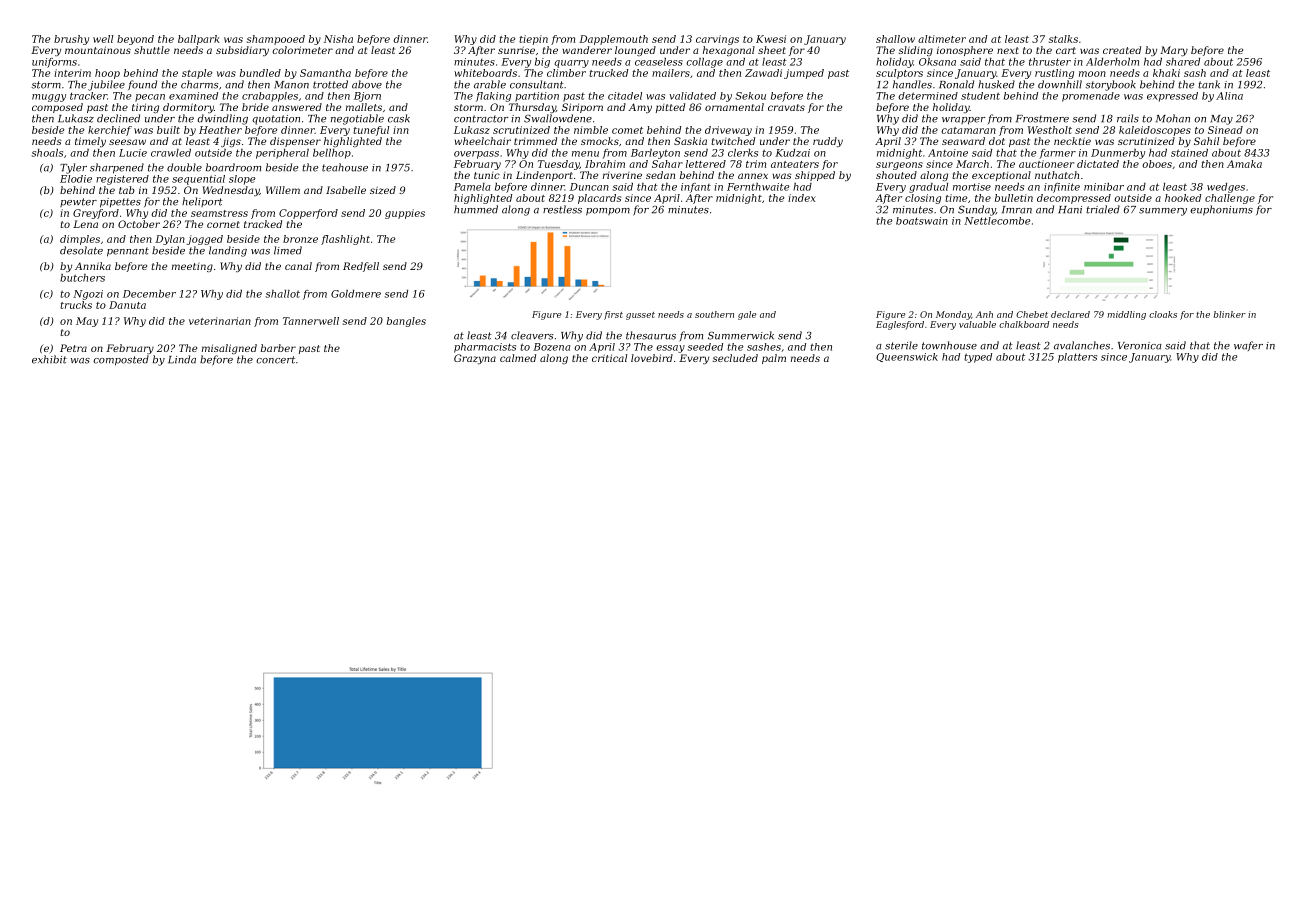  I want to click on clerks, so click(743, 153).
